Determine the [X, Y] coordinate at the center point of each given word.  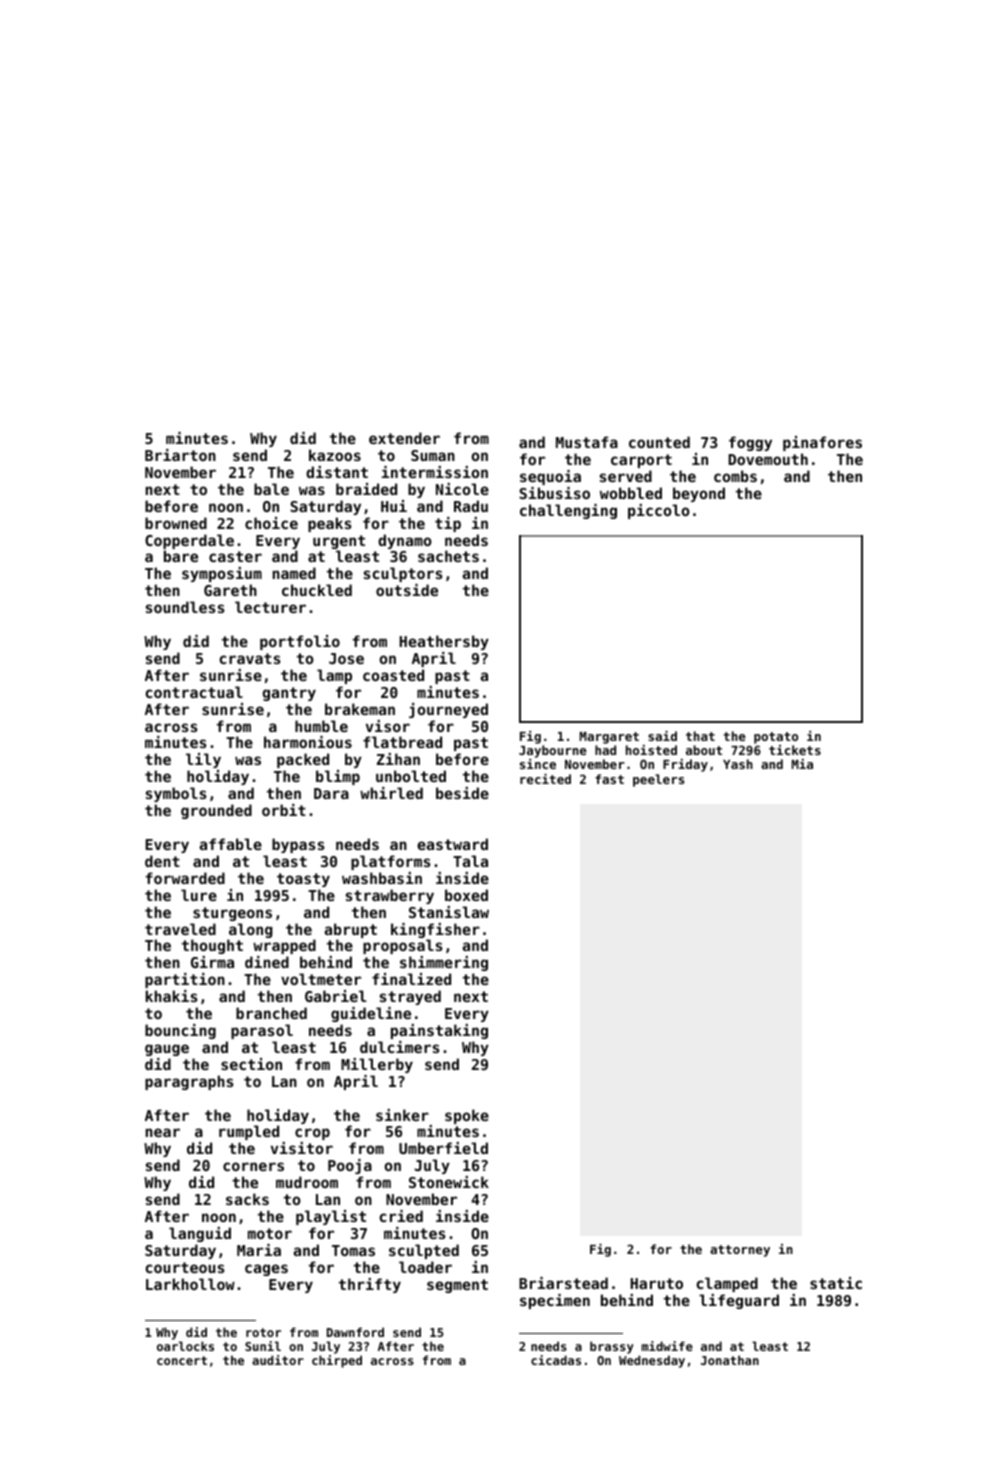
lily [203, 760]
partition [185, 980]
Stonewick [449, 1182]
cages [266, 1270]
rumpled [249, 1132]
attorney [740, 1251]
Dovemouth [768, 459]
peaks [330, 524]
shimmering [444, 963]
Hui [394, 506]
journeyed [448, 710]
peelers [658, 780]
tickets [795, 750]
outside [407, 590]
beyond [699, 494]
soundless [185, 607]
